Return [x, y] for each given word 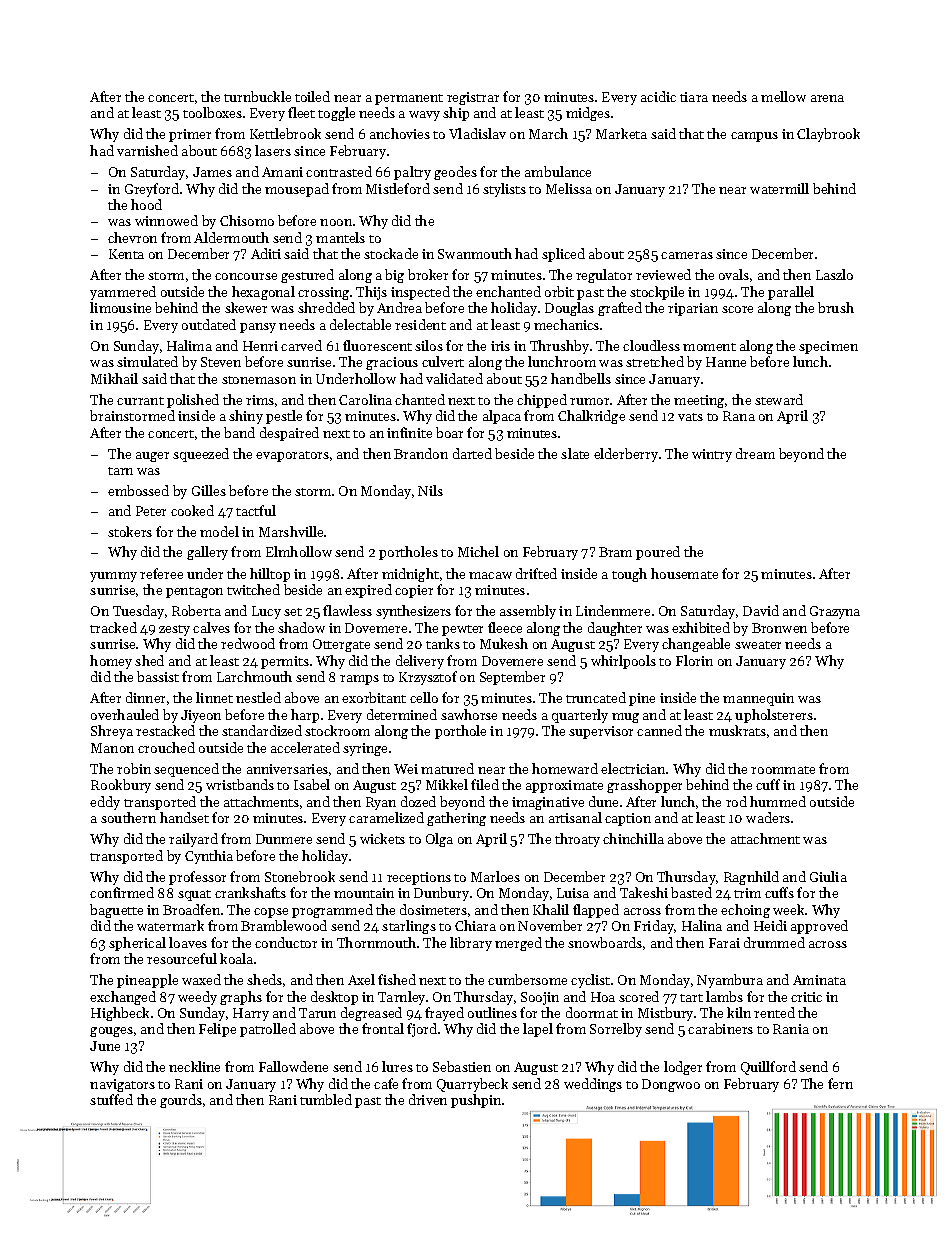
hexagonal [263, 293]
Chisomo [247, 220]
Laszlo [834, 274]
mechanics [566, 324]
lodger [683, 1068]
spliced [563, 255]
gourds [181, 1101]
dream [755, 453]
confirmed [122, 892]
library [471, 944]
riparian [693, 309]
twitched [253, 589]
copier [414, 591]
